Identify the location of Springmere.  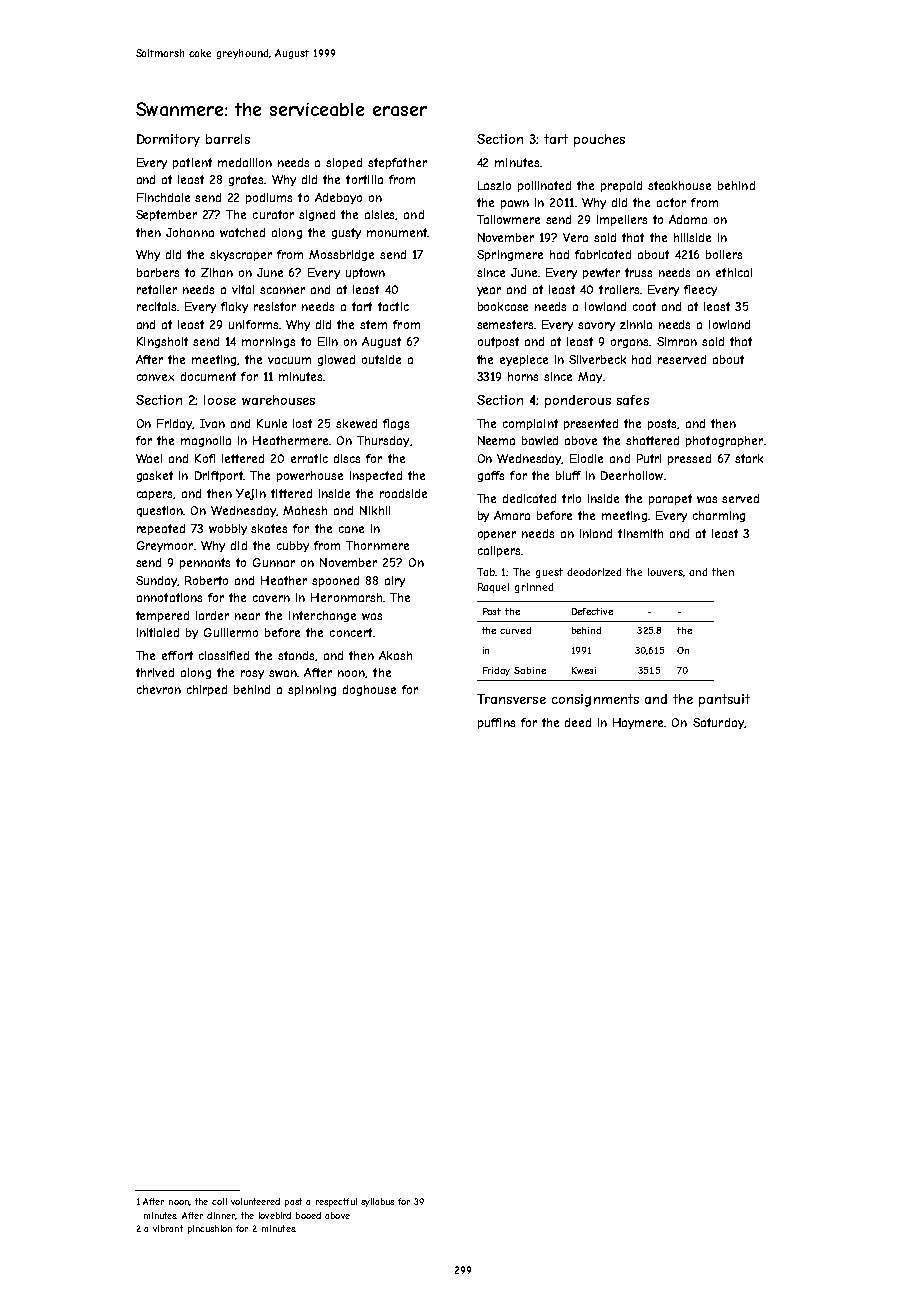
(510, 255).
